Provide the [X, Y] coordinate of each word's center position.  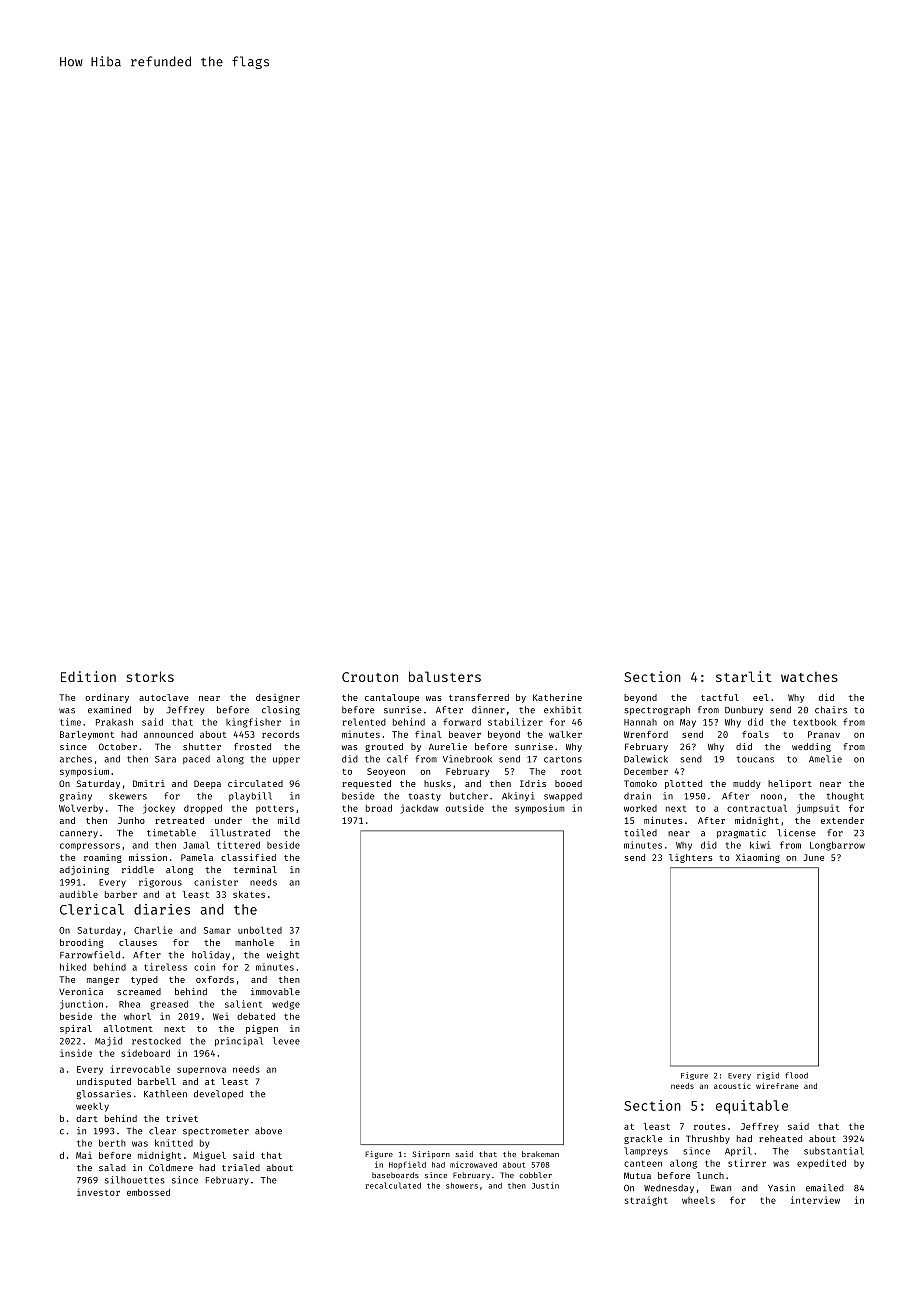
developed [218, 1094]
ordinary [107, 698]
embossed [148, 1192]
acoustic [732, 1086]
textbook [814, 722]
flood [796, 1075]
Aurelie [448, 746]
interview [815, 1200]
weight [283, 955]
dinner [488, 710]
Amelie [825, 759]
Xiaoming [758, 858]
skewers [128, 796]
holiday [211, 955]
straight [646, 1201]
